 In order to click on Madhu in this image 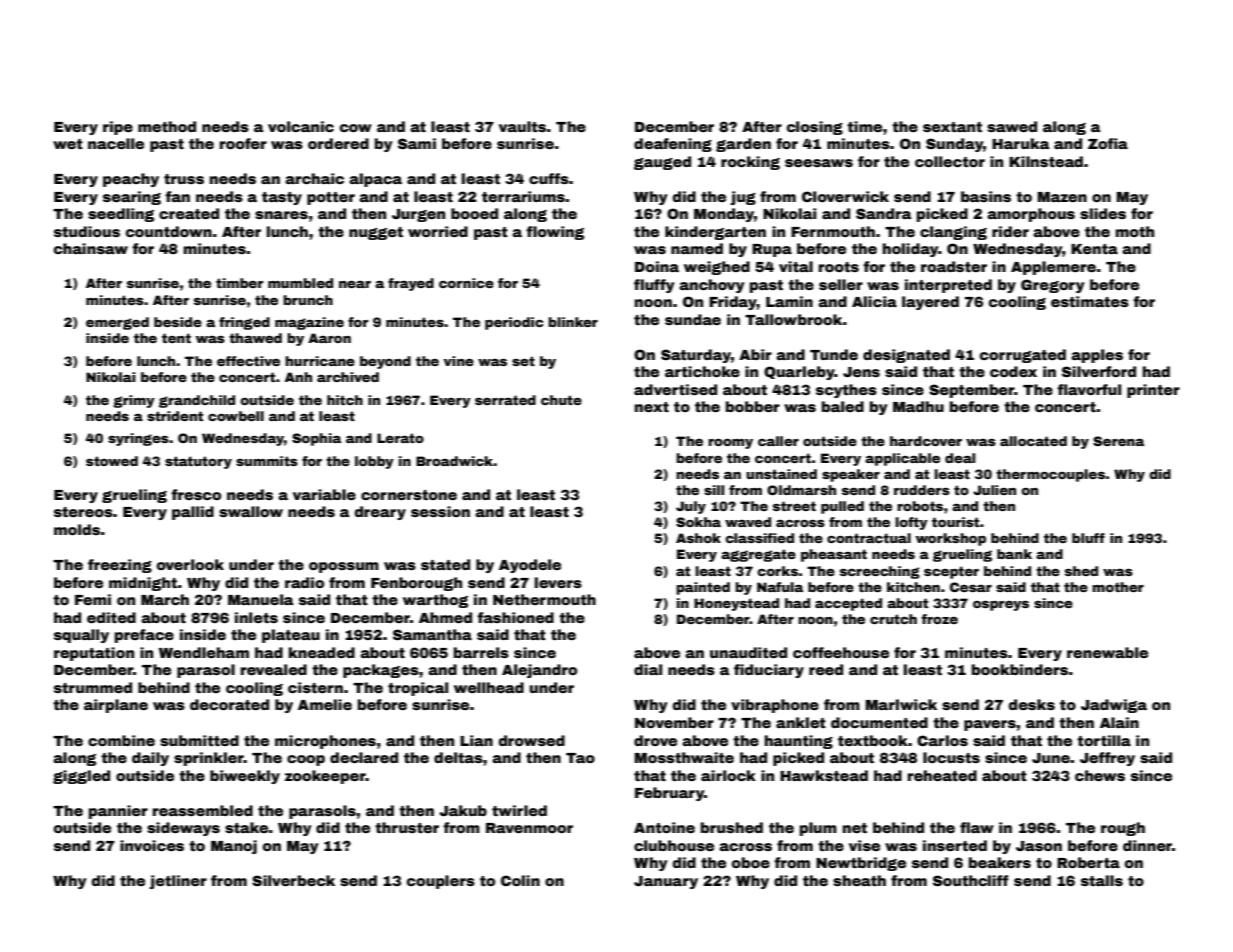, I will do `click(918, 406)`.
